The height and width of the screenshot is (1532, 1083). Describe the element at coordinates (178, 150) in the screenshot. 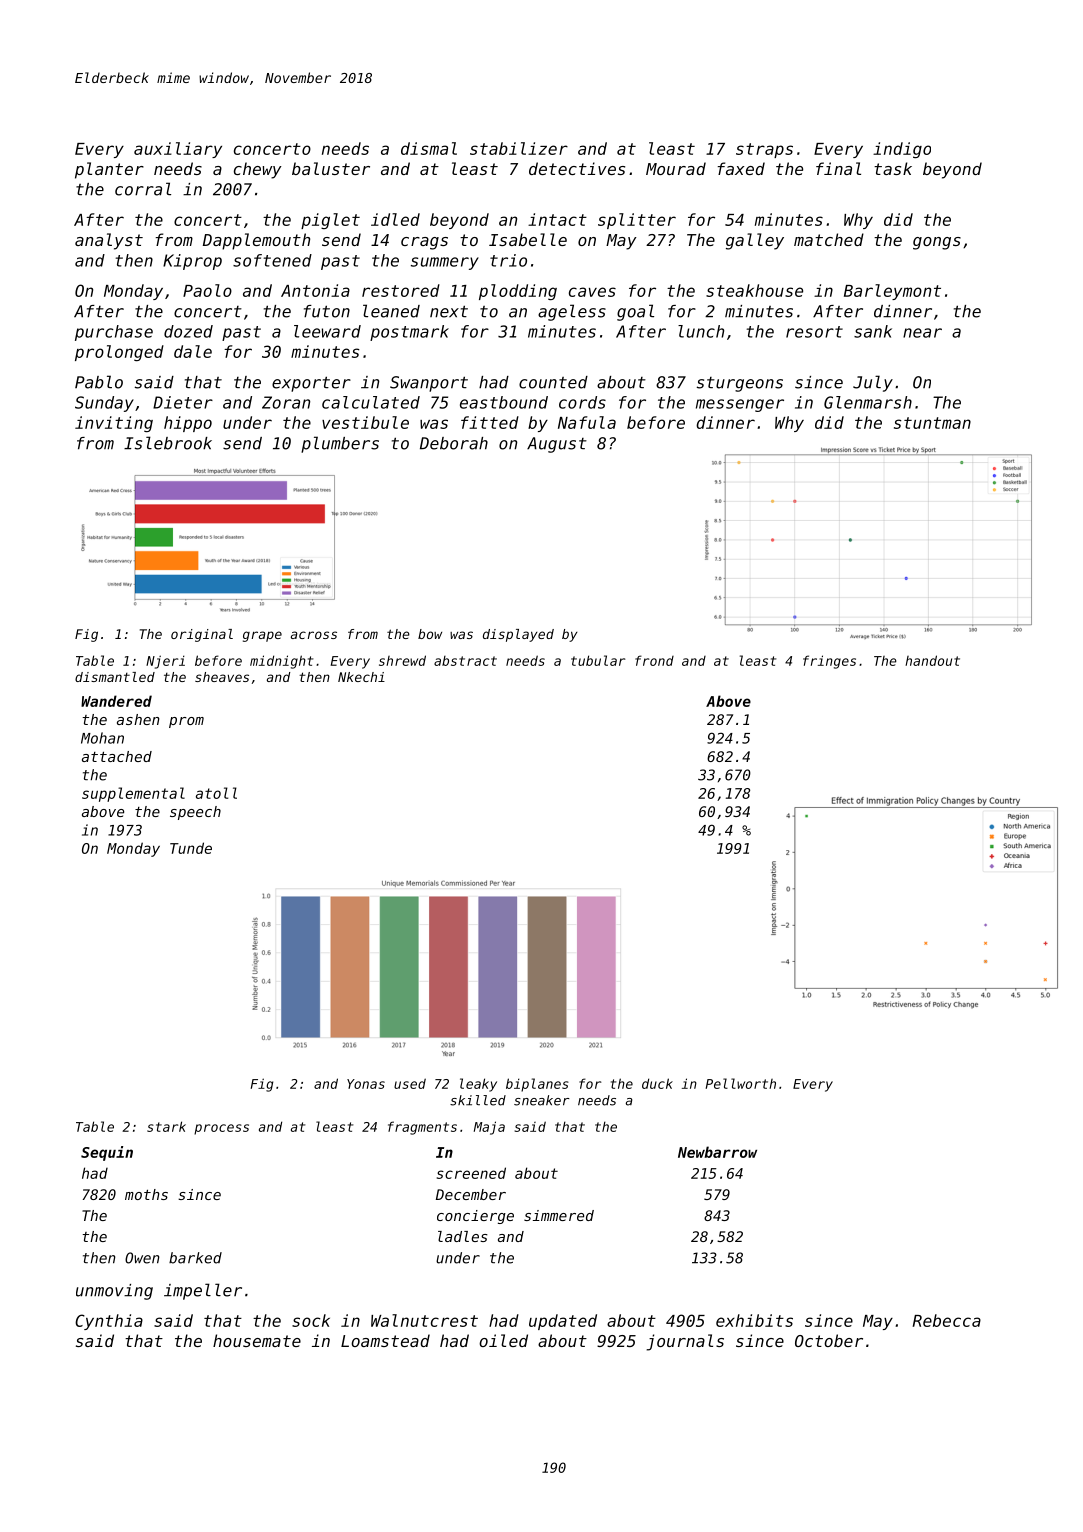

I see `auxiliary` at that location.
